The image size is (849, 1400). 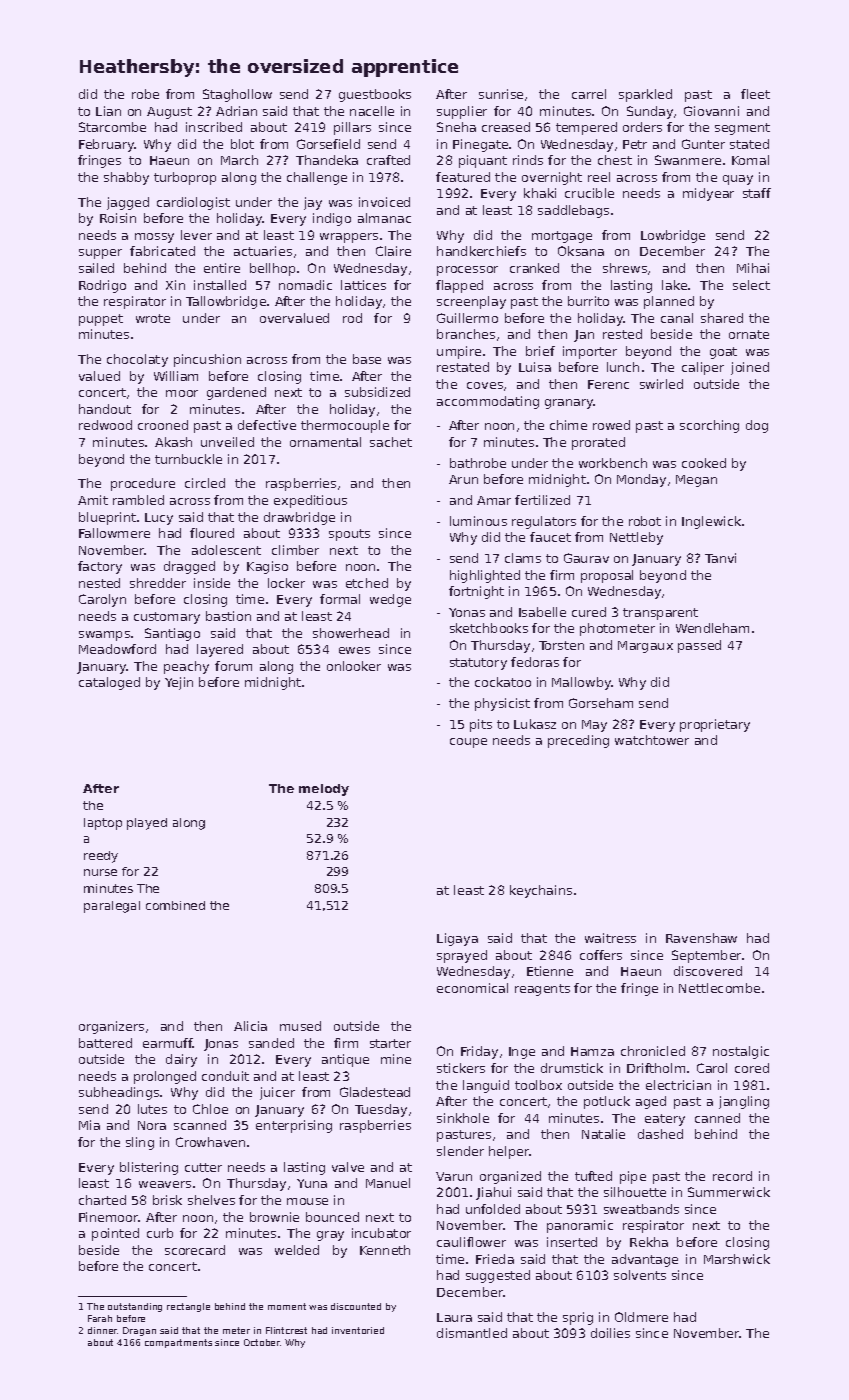 I want to click on compartments, so click(x=178, y=1343).
